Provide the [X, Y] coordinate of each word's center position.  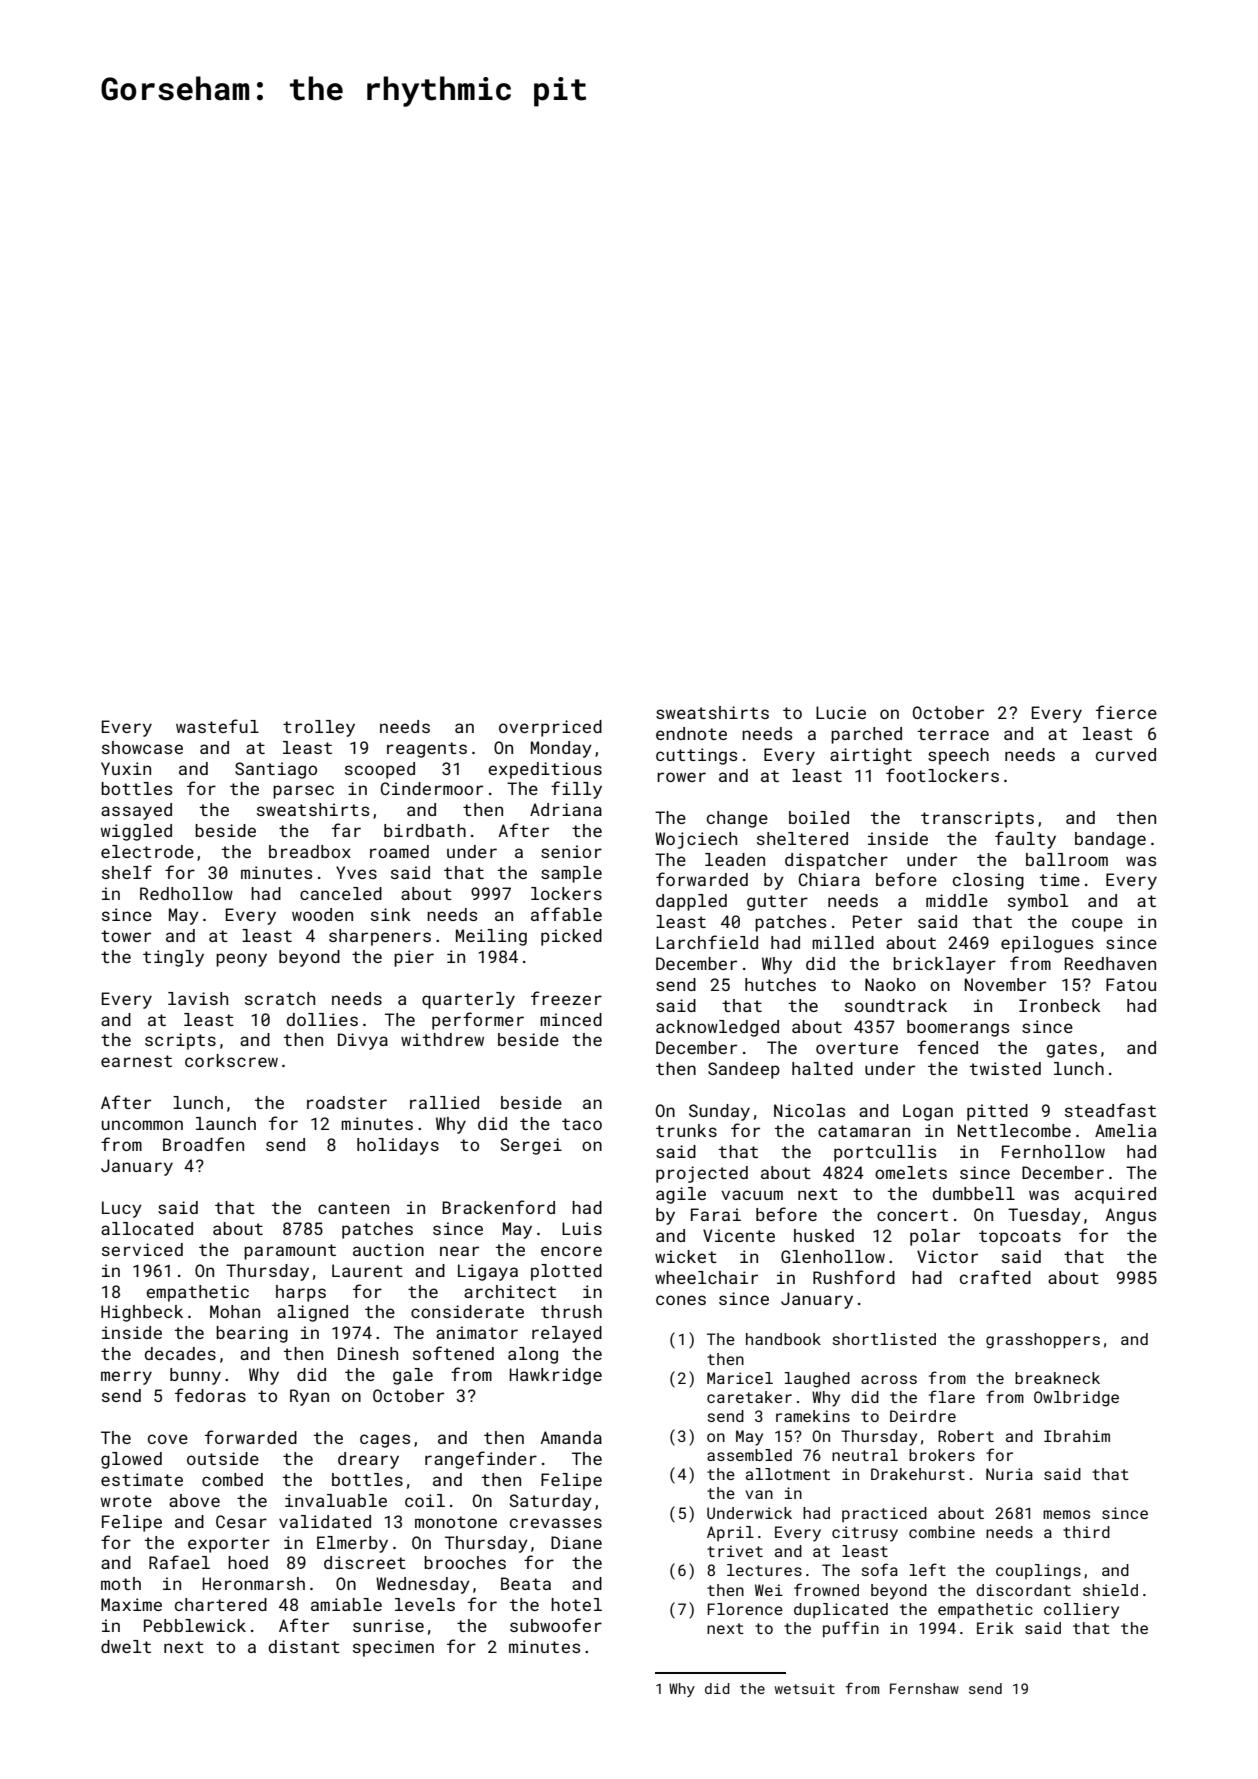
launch [226, 1123]
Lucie [841, 712]
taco [582, 1124]
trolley [319, 728]
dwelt [126, 1646]
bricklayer [944, 965]
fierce [1126, 712]
